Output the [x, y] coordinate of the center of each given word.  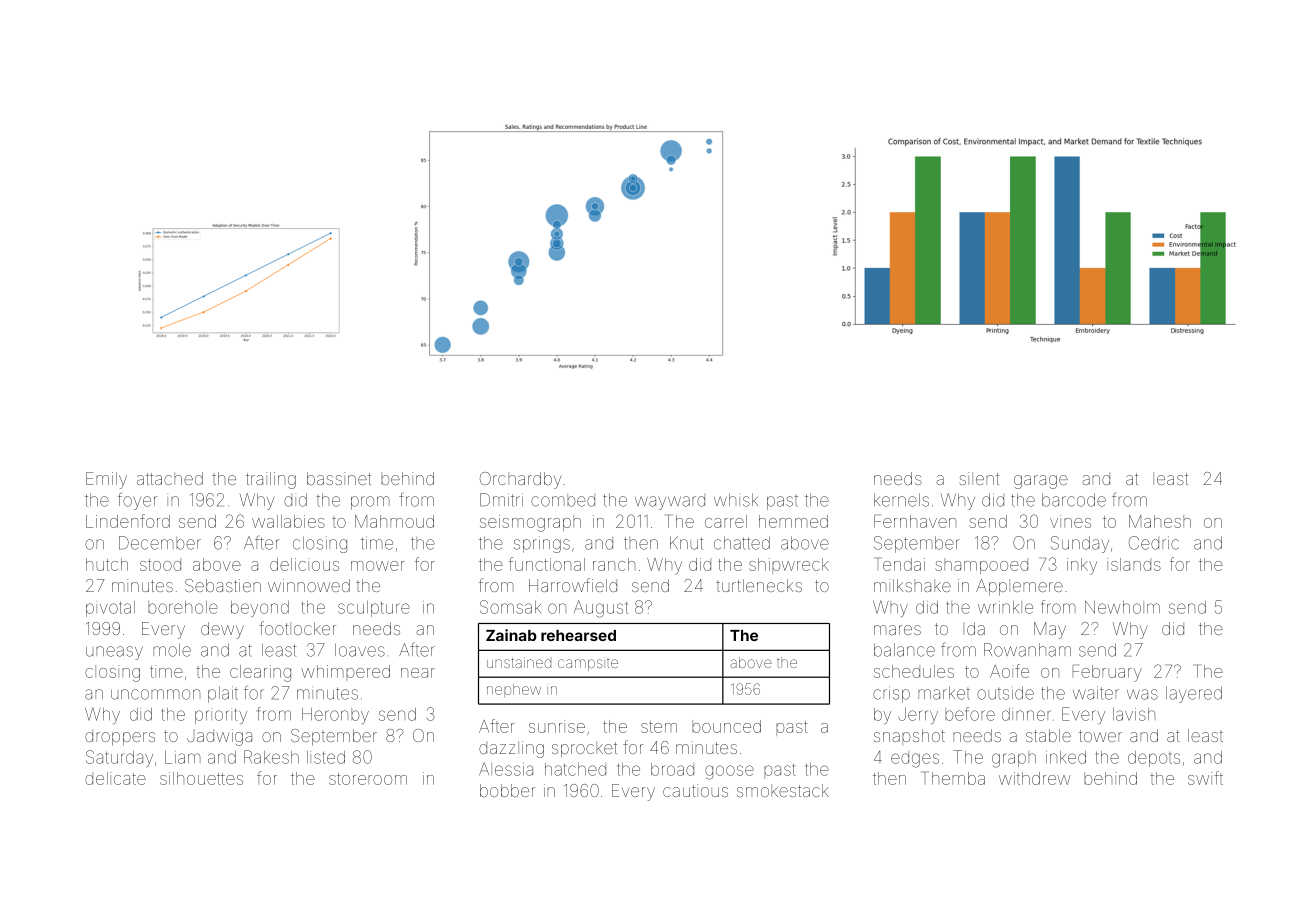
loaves [360, 650]
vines [1070, 521]
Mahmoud [394, 521]
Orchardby [521, 480]
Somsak [510, 607]
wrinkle [1005, 607]
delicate [115, 778]
